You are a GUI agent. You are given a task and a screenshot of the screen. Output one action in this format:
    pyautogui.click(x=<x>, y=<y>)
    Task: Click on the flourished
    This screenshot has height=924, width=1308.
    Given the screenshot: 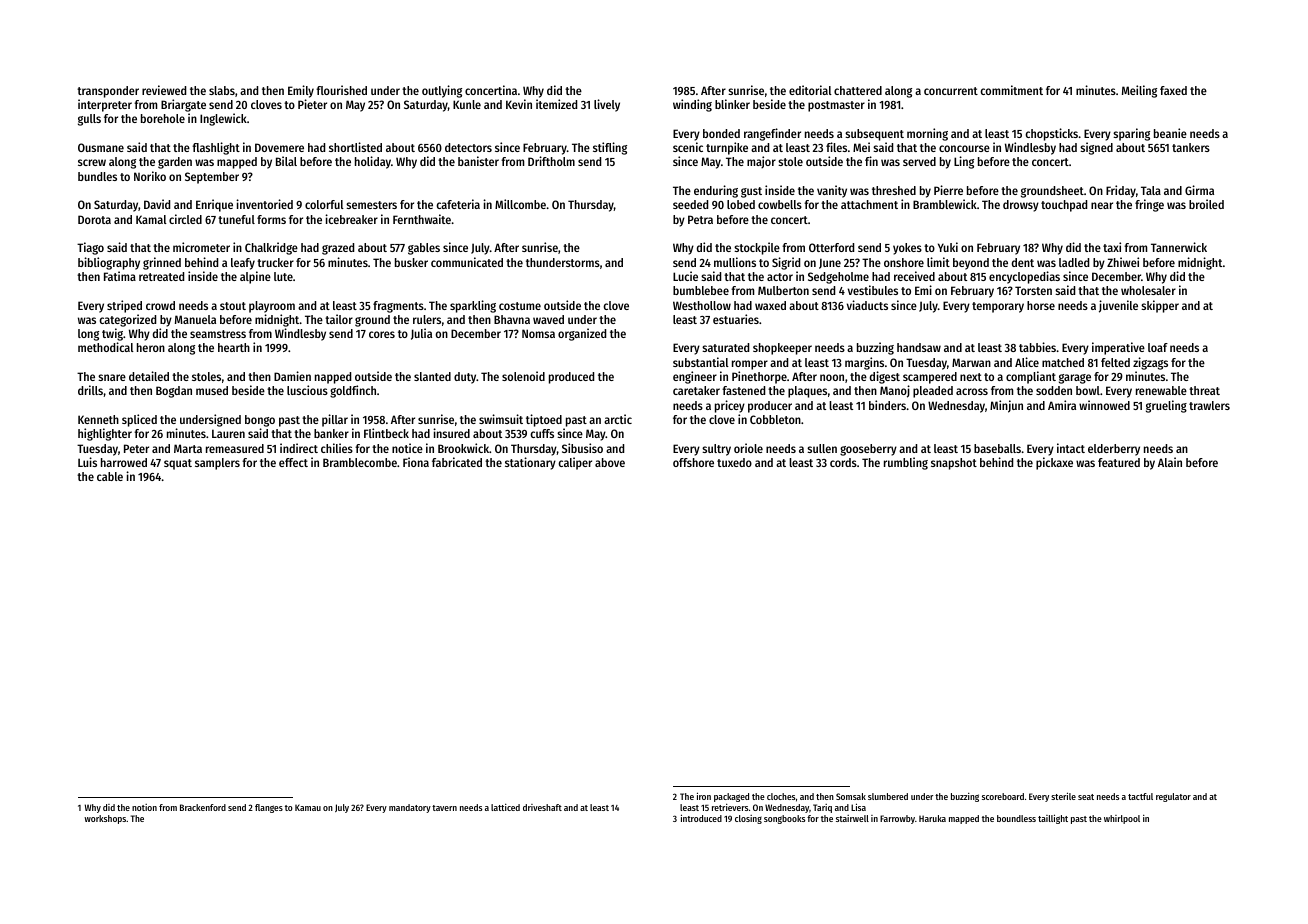 What is the action you would take?
    pyautogui.click(x=341, y=90)
